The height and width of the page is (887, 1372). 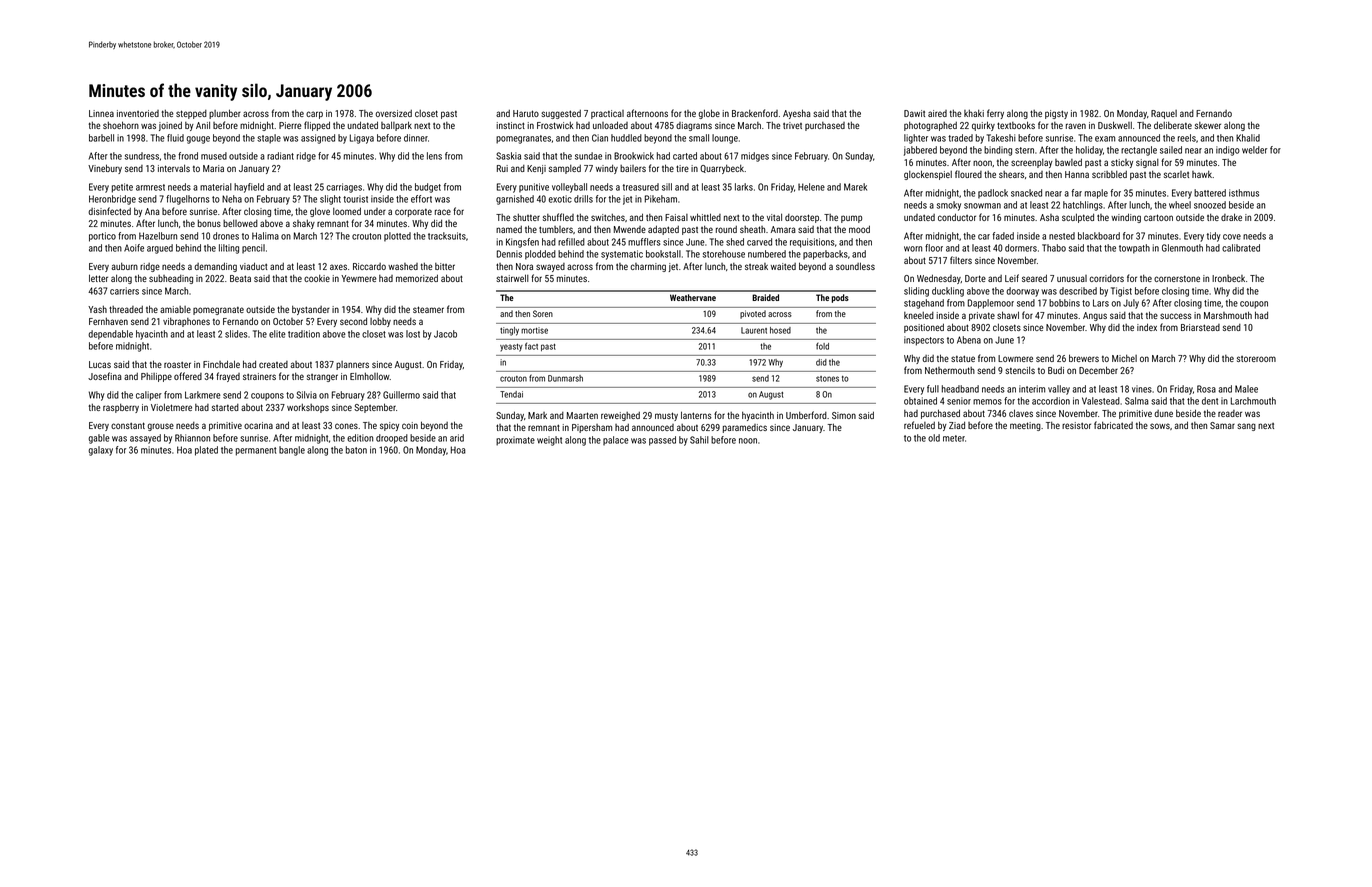 What do you see at coordinates (105, 169) in the page?
I see `Vinebury` at bounding box center [105, 169].
